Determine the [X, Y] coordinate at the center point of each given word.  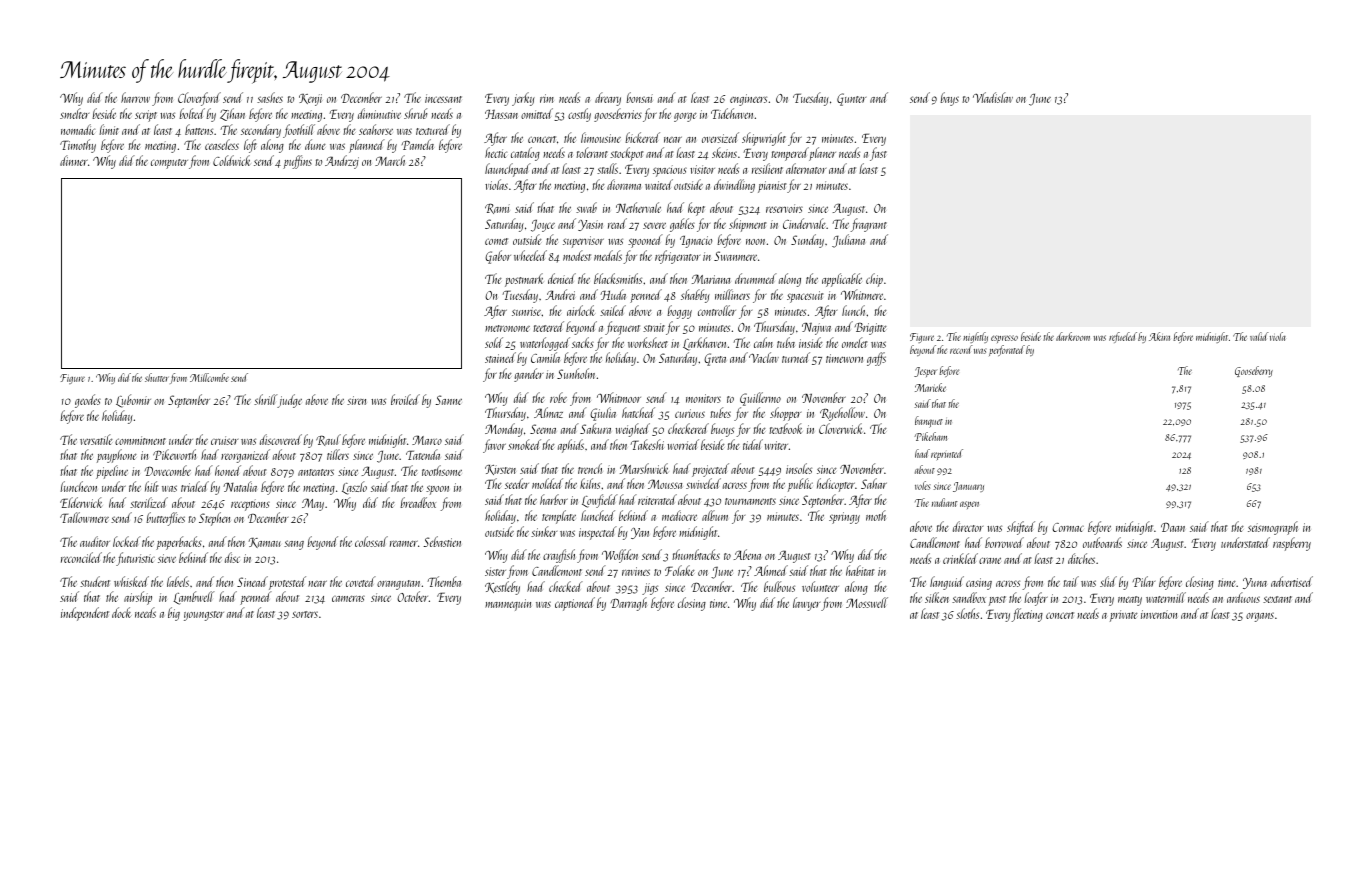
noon [755, 242]
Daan [1173, 527]
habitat [860, 570]
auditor [95, 541]
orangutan [398, 585]
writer [776, 445]
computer [169, 164]
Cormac [1068, 527]
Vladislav [993, 97]
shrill [266, 401]
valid [1259, 336]
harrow [135, 97]
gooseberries [618, 115]
